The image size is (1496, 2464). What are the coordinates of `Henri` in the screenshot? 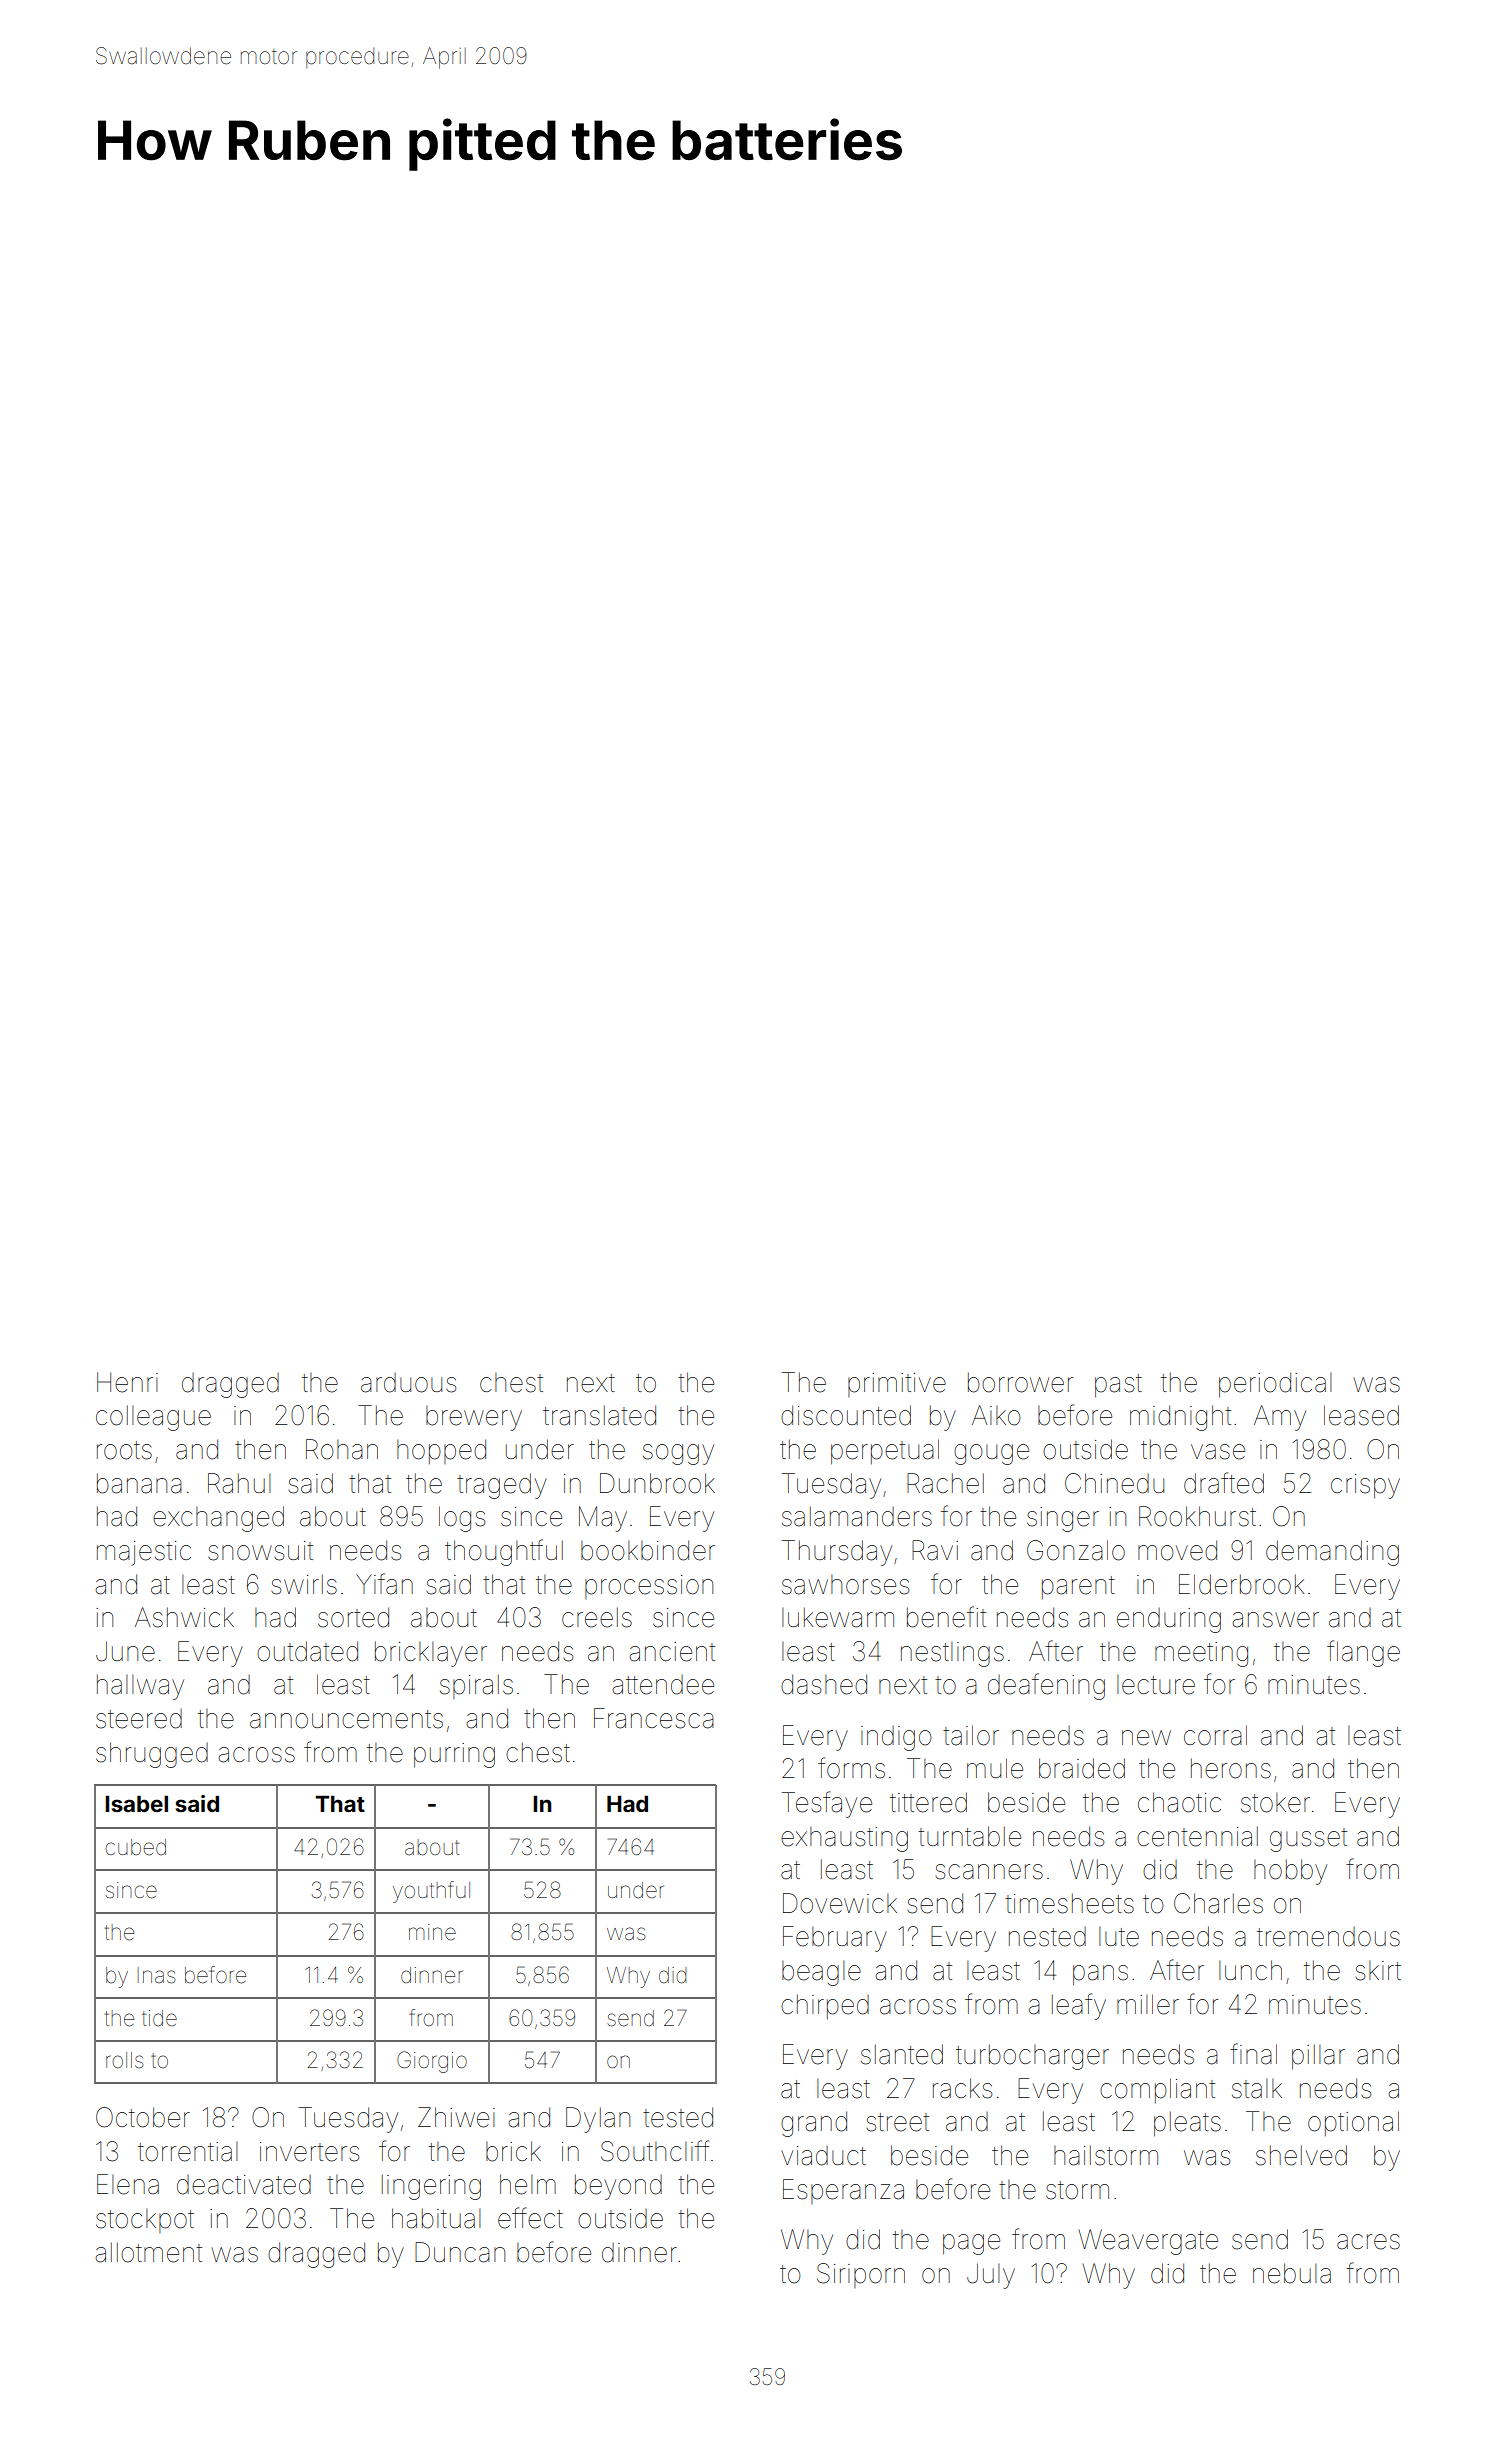 It's located at (127, 1382).
